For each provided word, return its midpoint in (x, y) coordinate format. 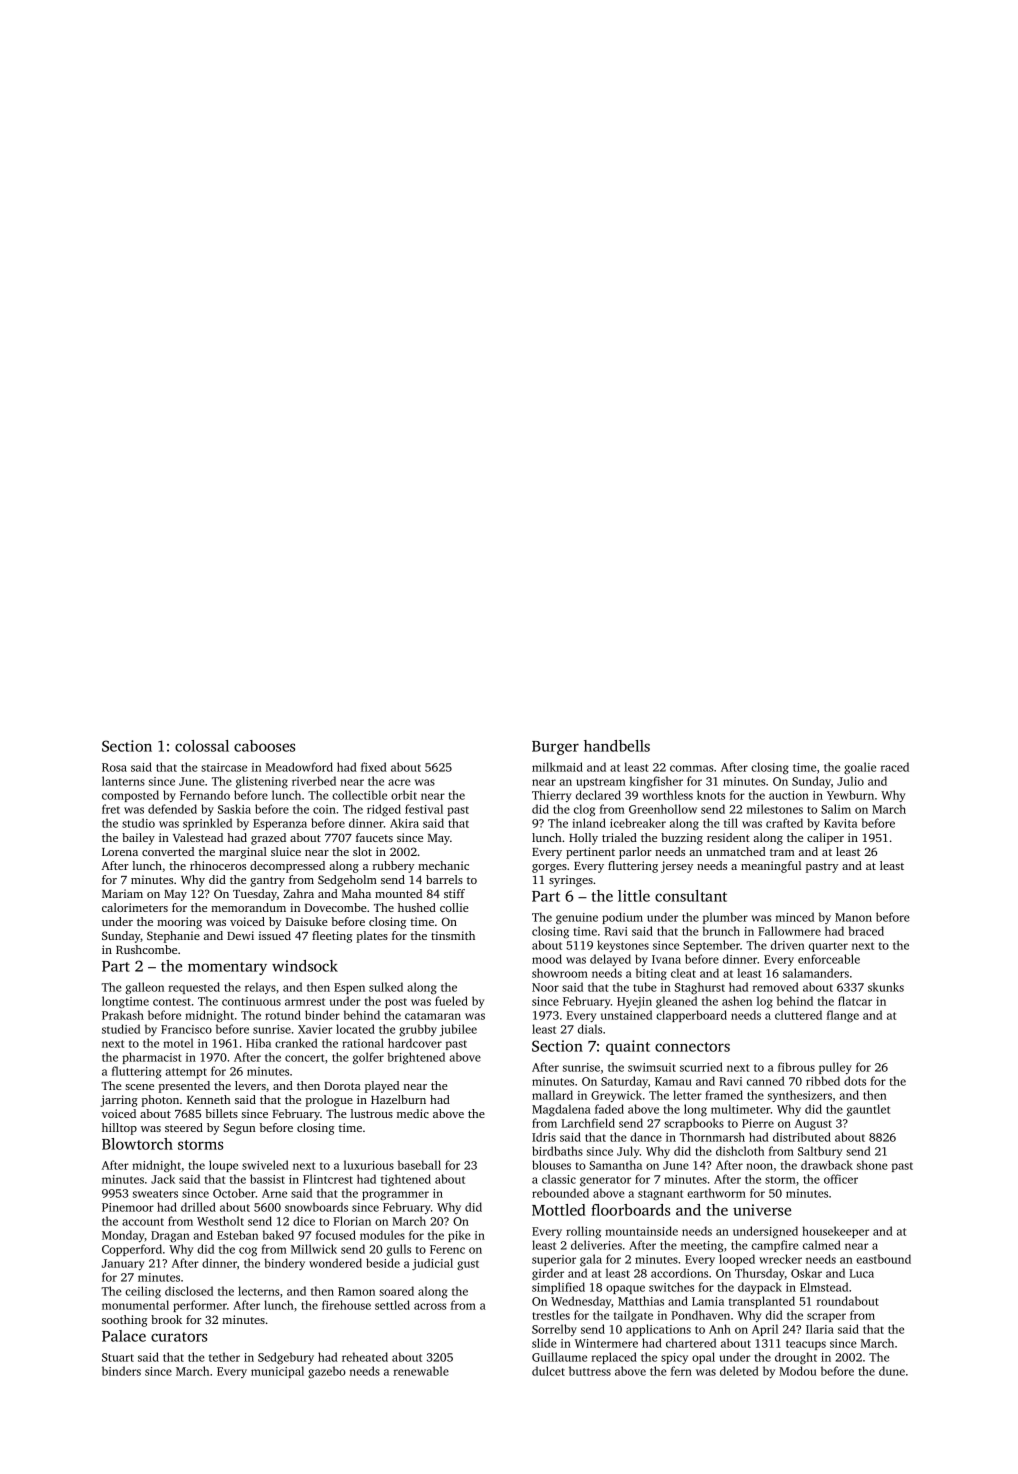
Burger (555, 748)
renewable (421, 1371)
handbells (617, 746)
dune (892, 1371)
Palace (124, 1336)
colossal (202, 746)
